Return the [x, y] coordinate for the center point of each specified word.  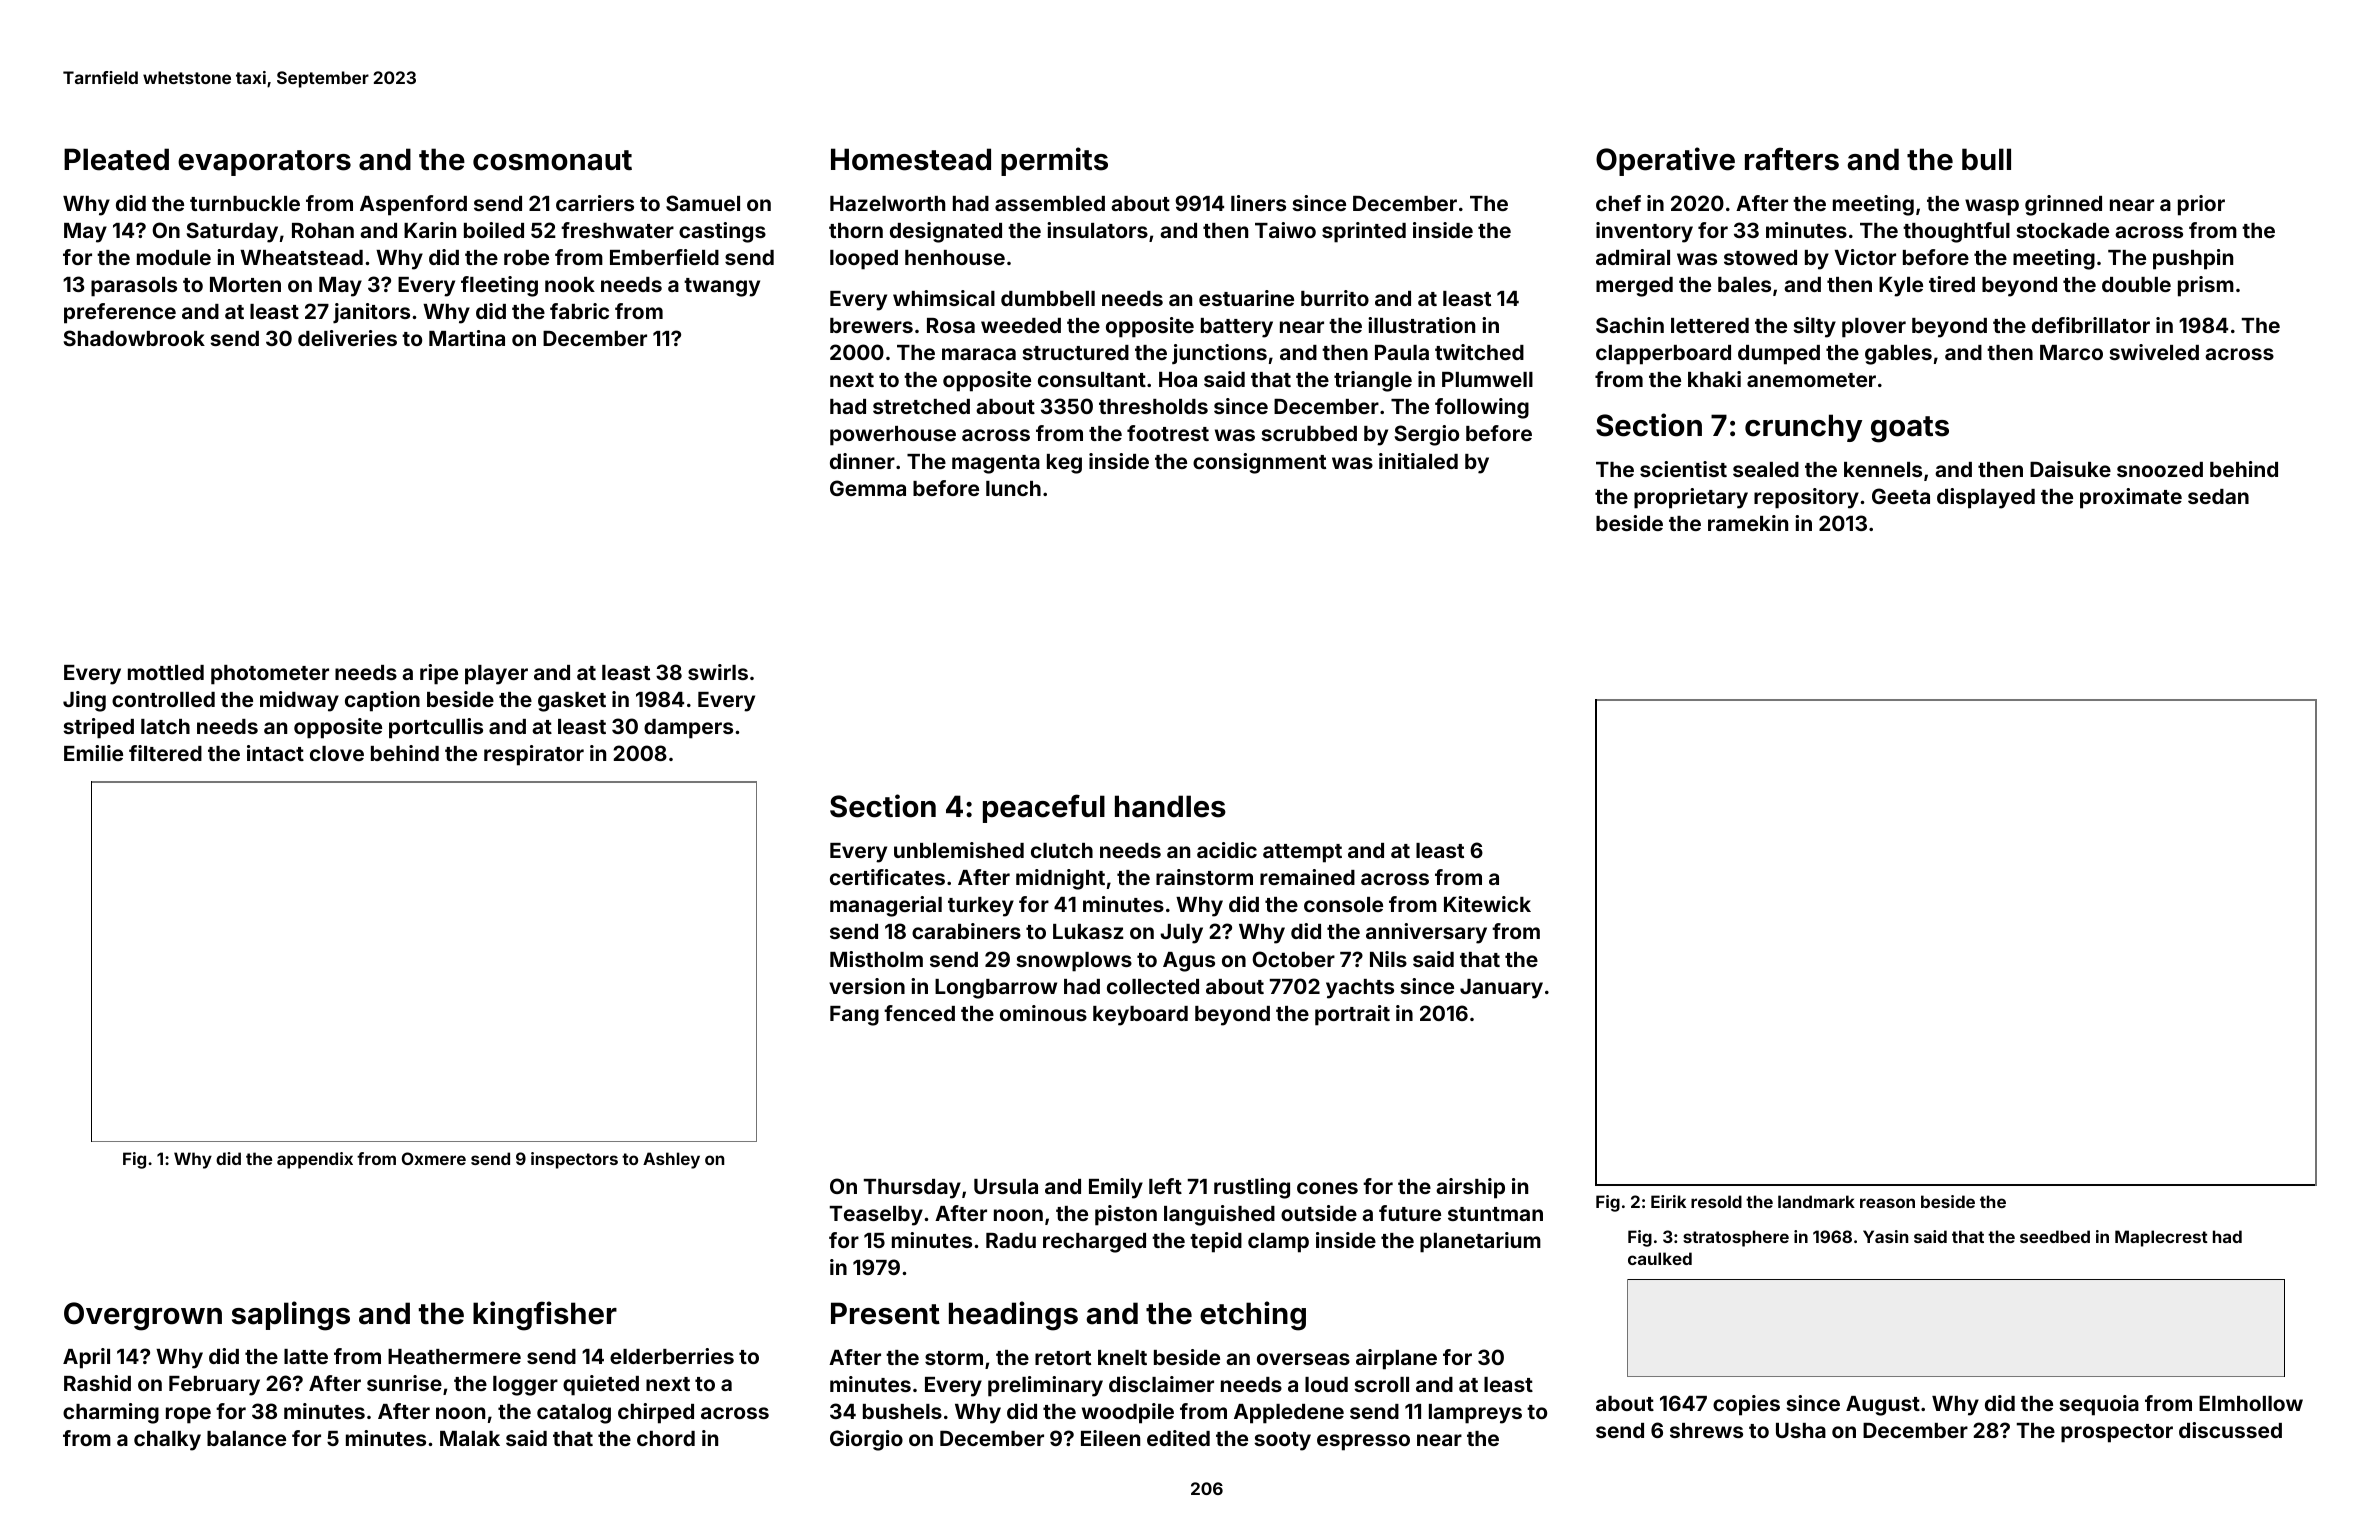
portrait [1352, 1015]
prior [2201, 205]
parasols [134, 287]
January [1501, 989]
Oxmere [434, 1158]
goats [1910, 429]
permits [1054, 161]
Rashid [97, 1383]
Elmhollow [2251, 1403]
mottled [166, 672]
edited [1178, 1438]
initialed [1418, 461]
